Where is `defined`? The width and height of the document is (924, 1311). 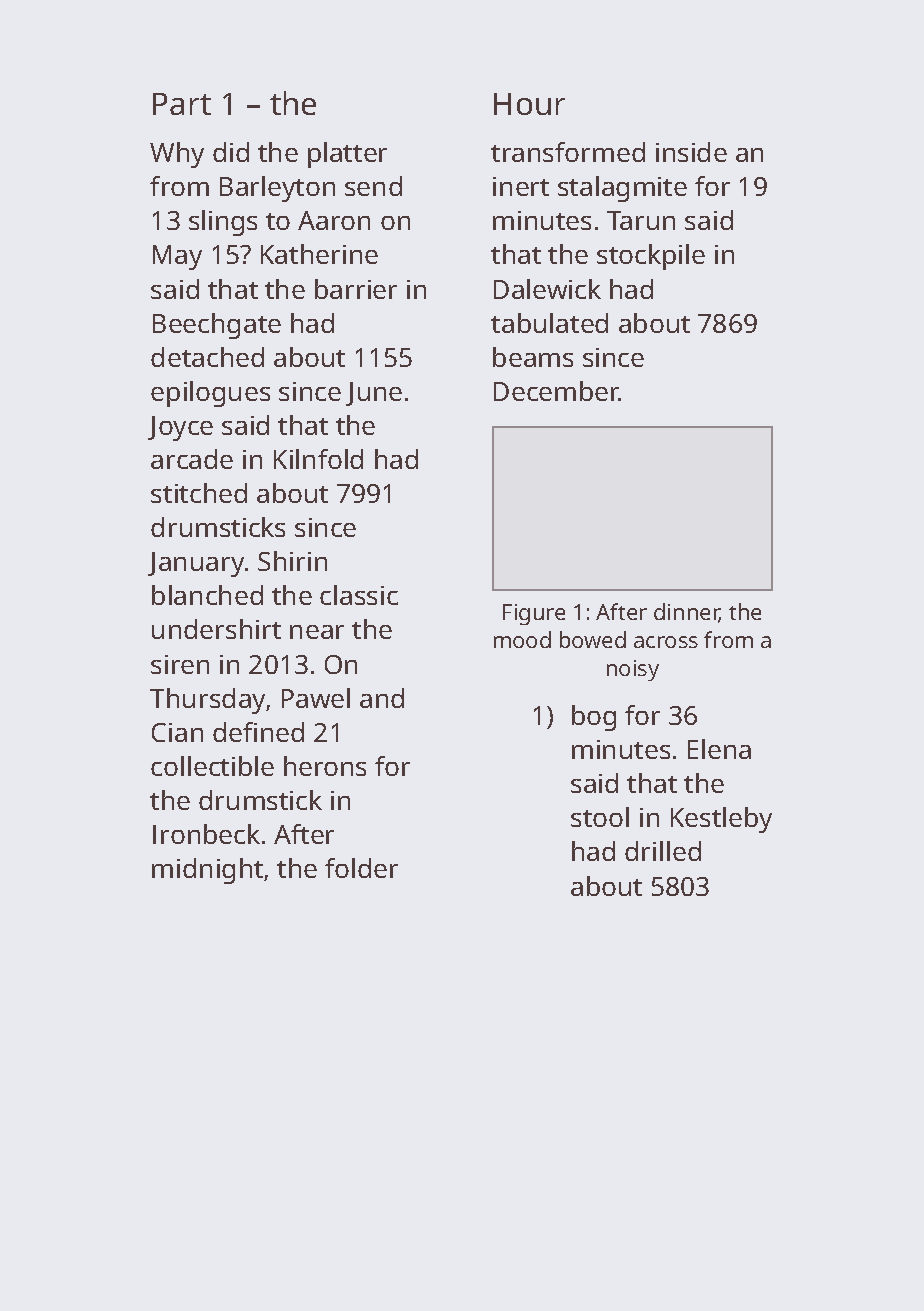 defined is located at coordinates (258, 732).
